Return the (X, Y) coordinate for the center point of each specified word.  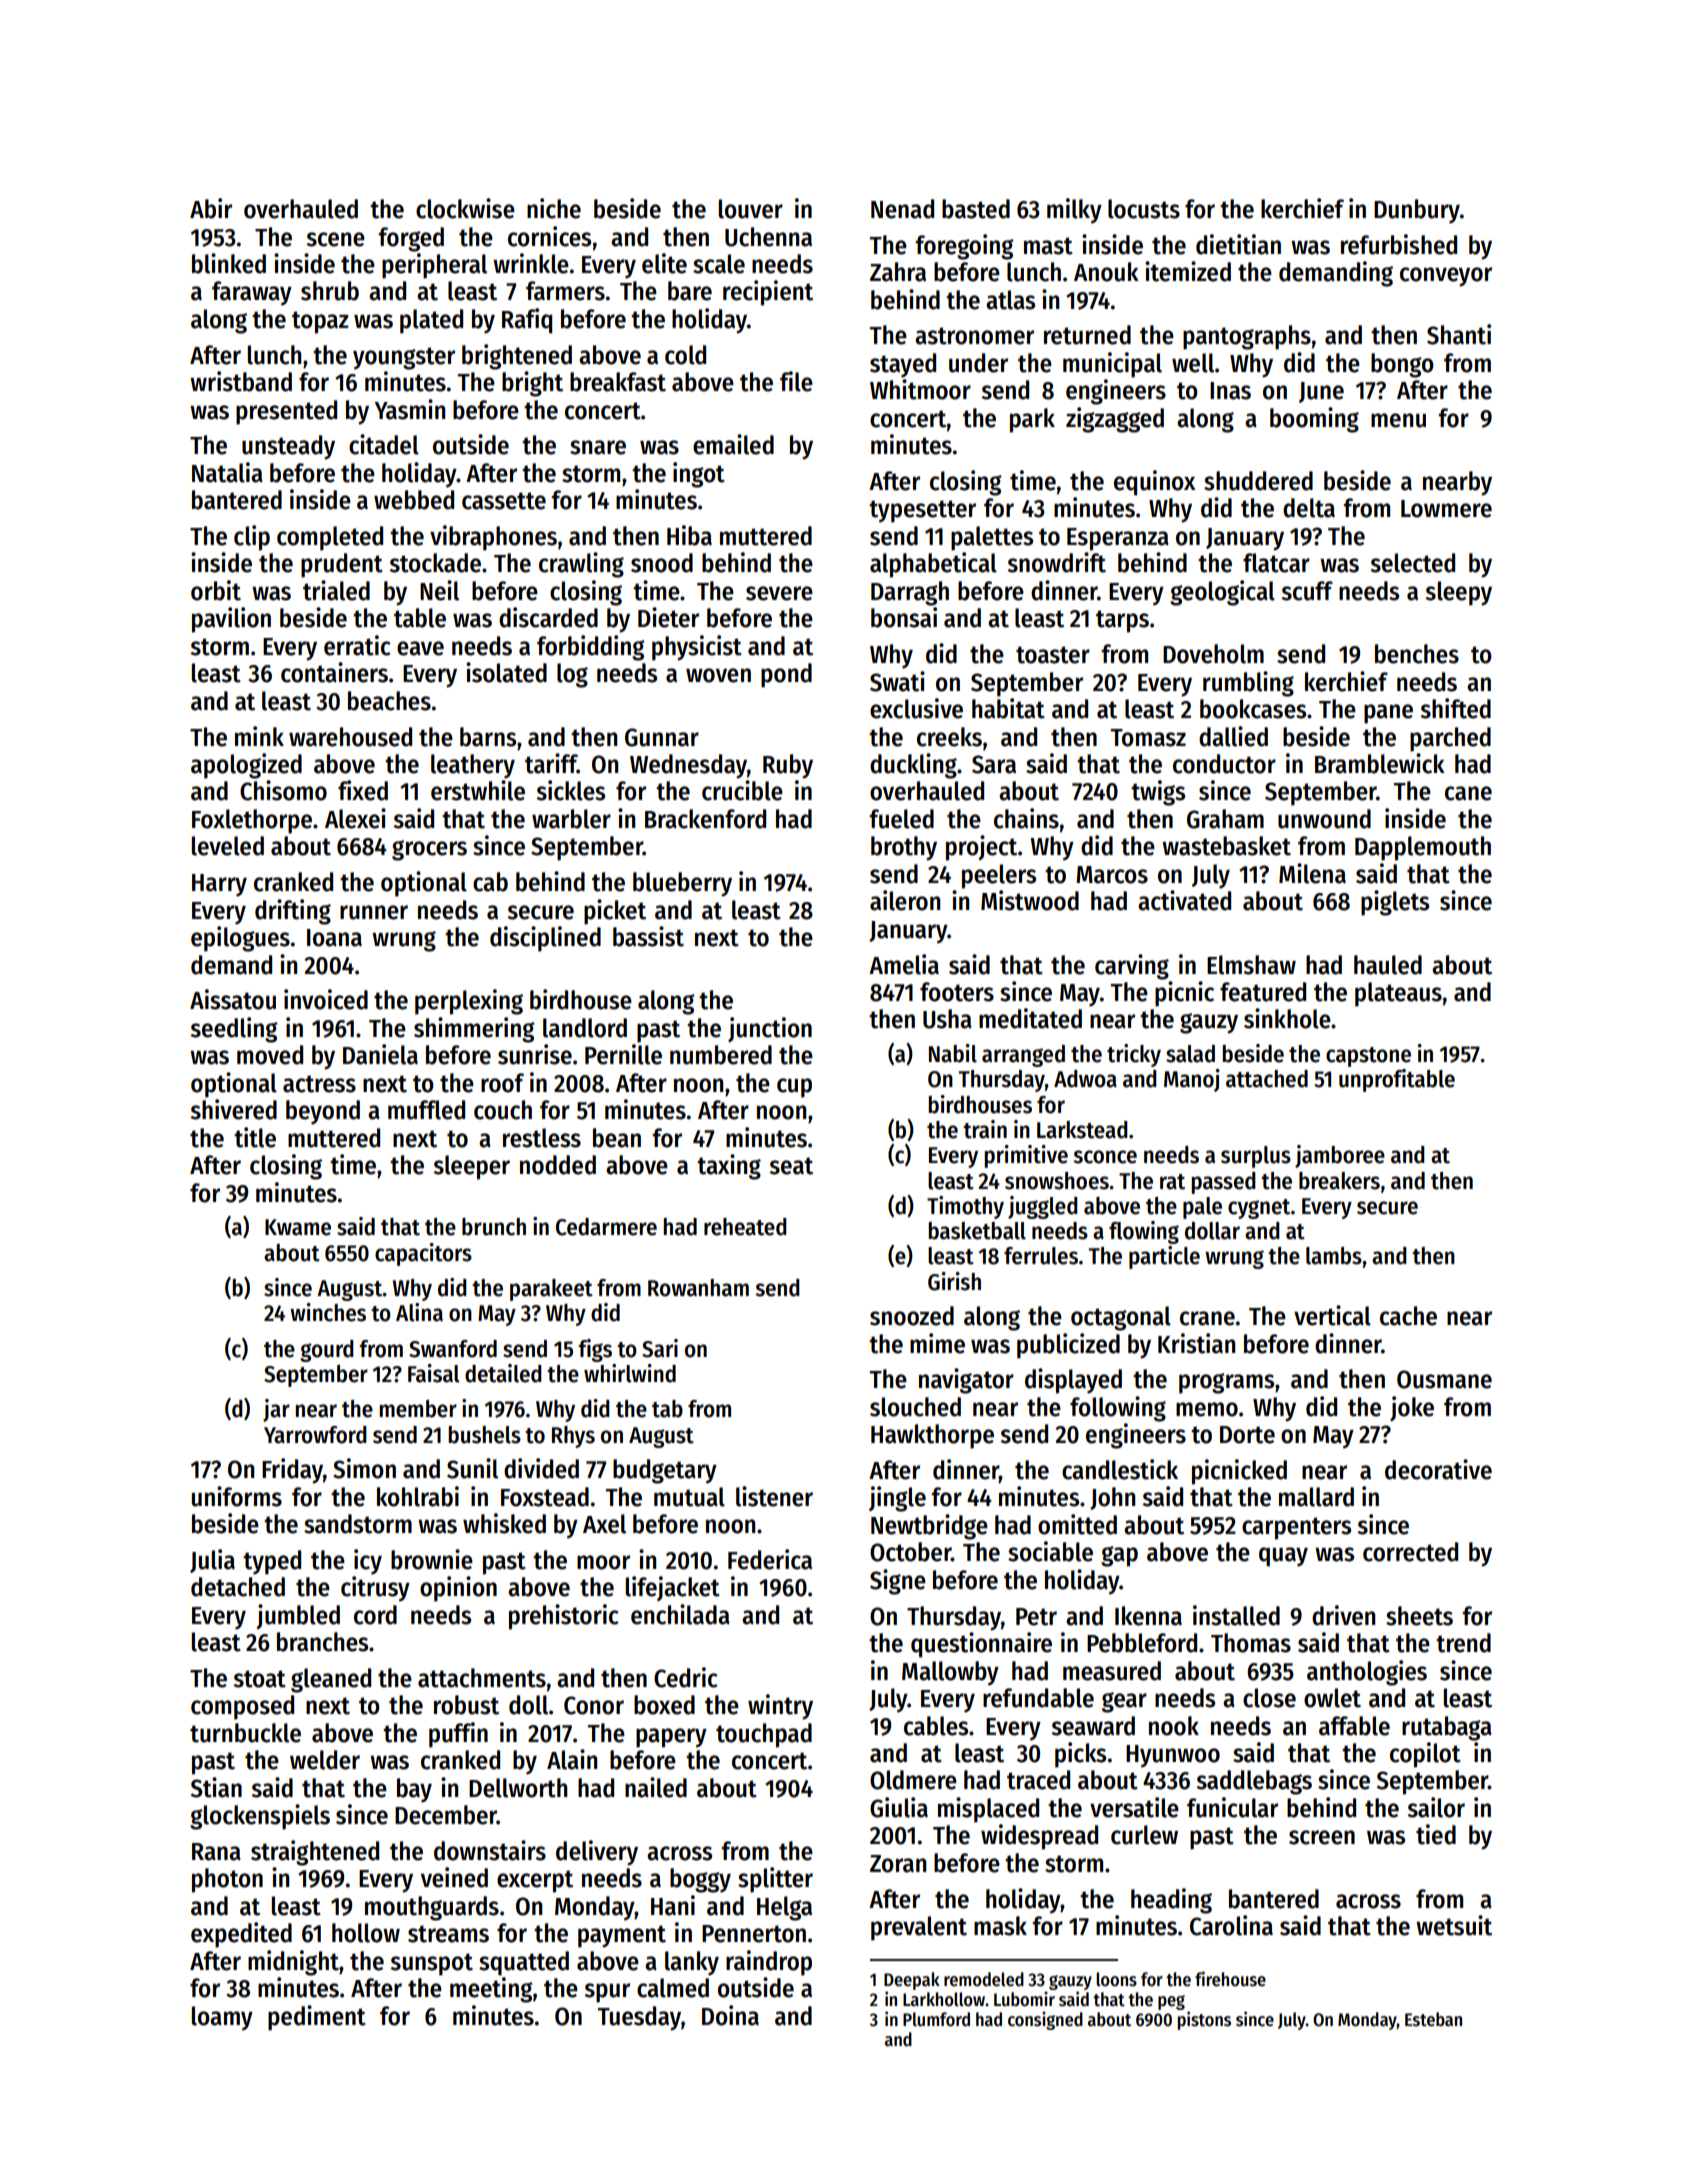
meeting (491, 1990)
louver (751, 209)
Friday (292, 1471)
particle (1164, 1257)
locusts (1144, 209)
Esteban (1433, 2019)
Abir (211, 208)
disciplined (545, 939)
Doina (730, 2015)
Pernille (623, 1054)
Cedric (685, 1677)
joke (1412, 1408)
